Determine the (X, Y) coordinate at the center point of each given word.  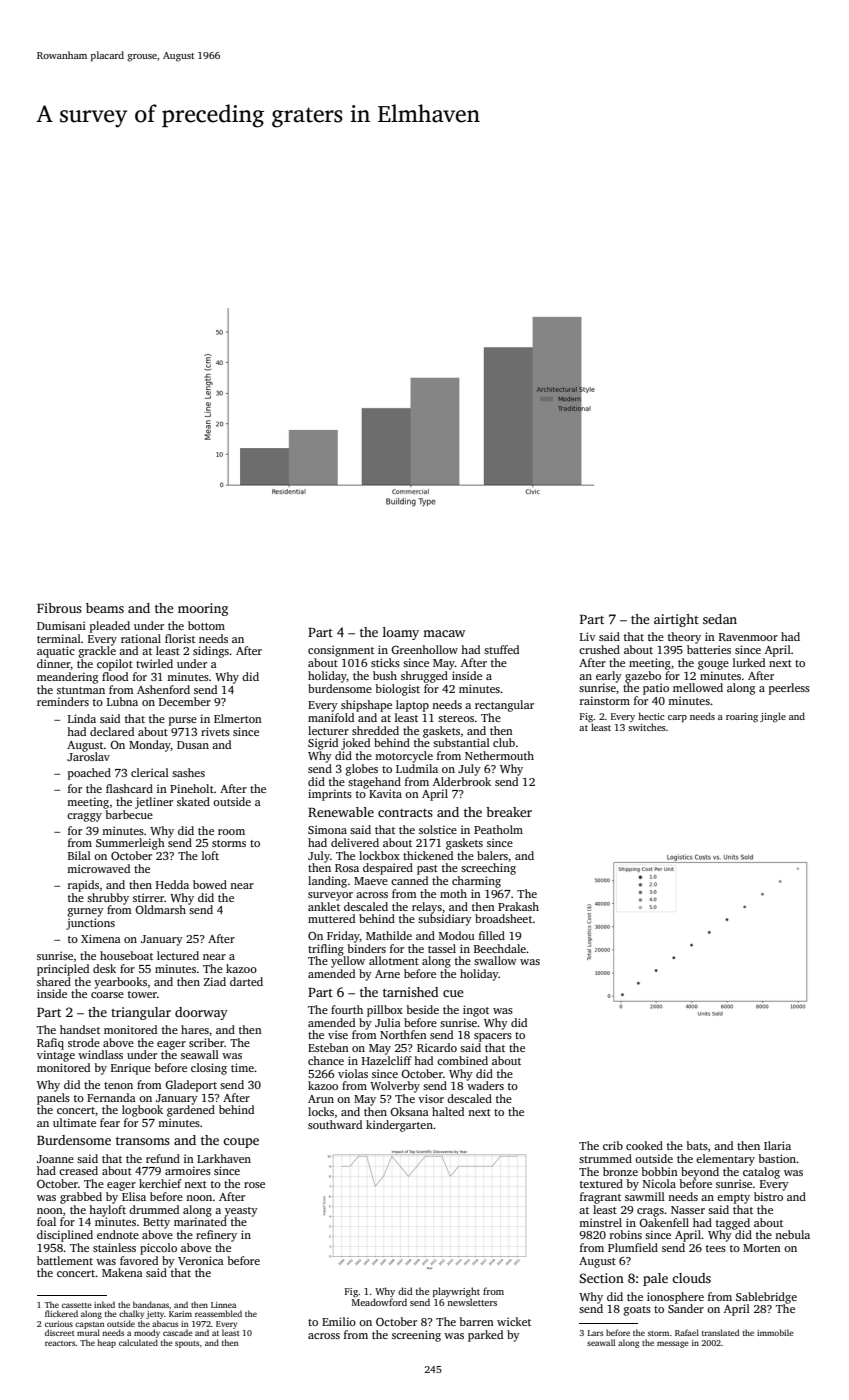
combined (462, 1060)
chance (326, 1060)
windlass (100, 1054)
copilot (115, 665)
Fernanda (111, 1097)
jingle (773, 717)
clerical (150, 772)
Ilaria (777, 1145)
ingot (476, 1011)
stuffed (501, 649)
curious (59, 1324)
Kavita (385, 793)
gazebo (643, 677)
